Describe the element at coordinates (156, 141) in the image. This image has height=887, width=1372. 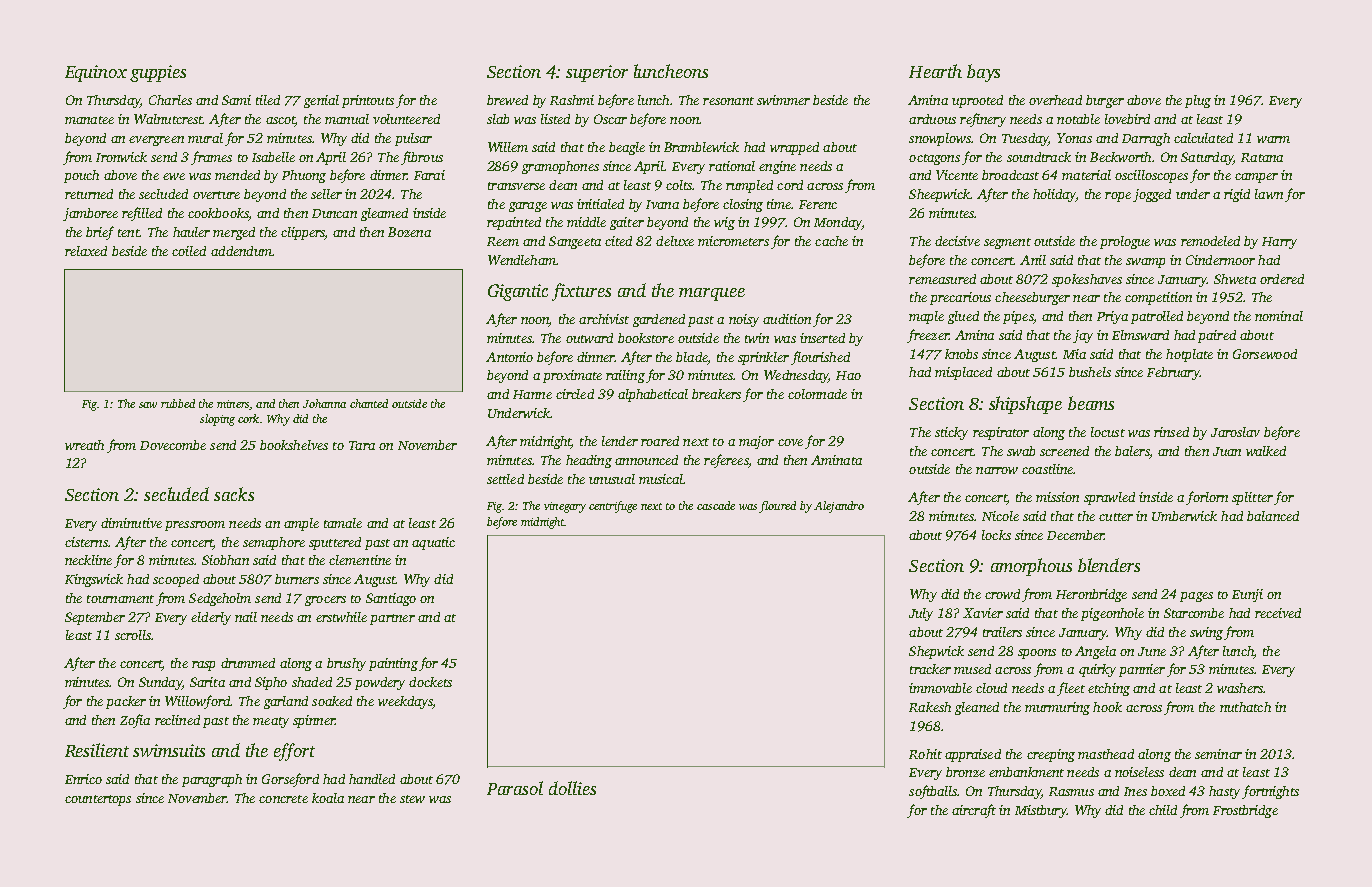
I see `evergreen` at that location.
